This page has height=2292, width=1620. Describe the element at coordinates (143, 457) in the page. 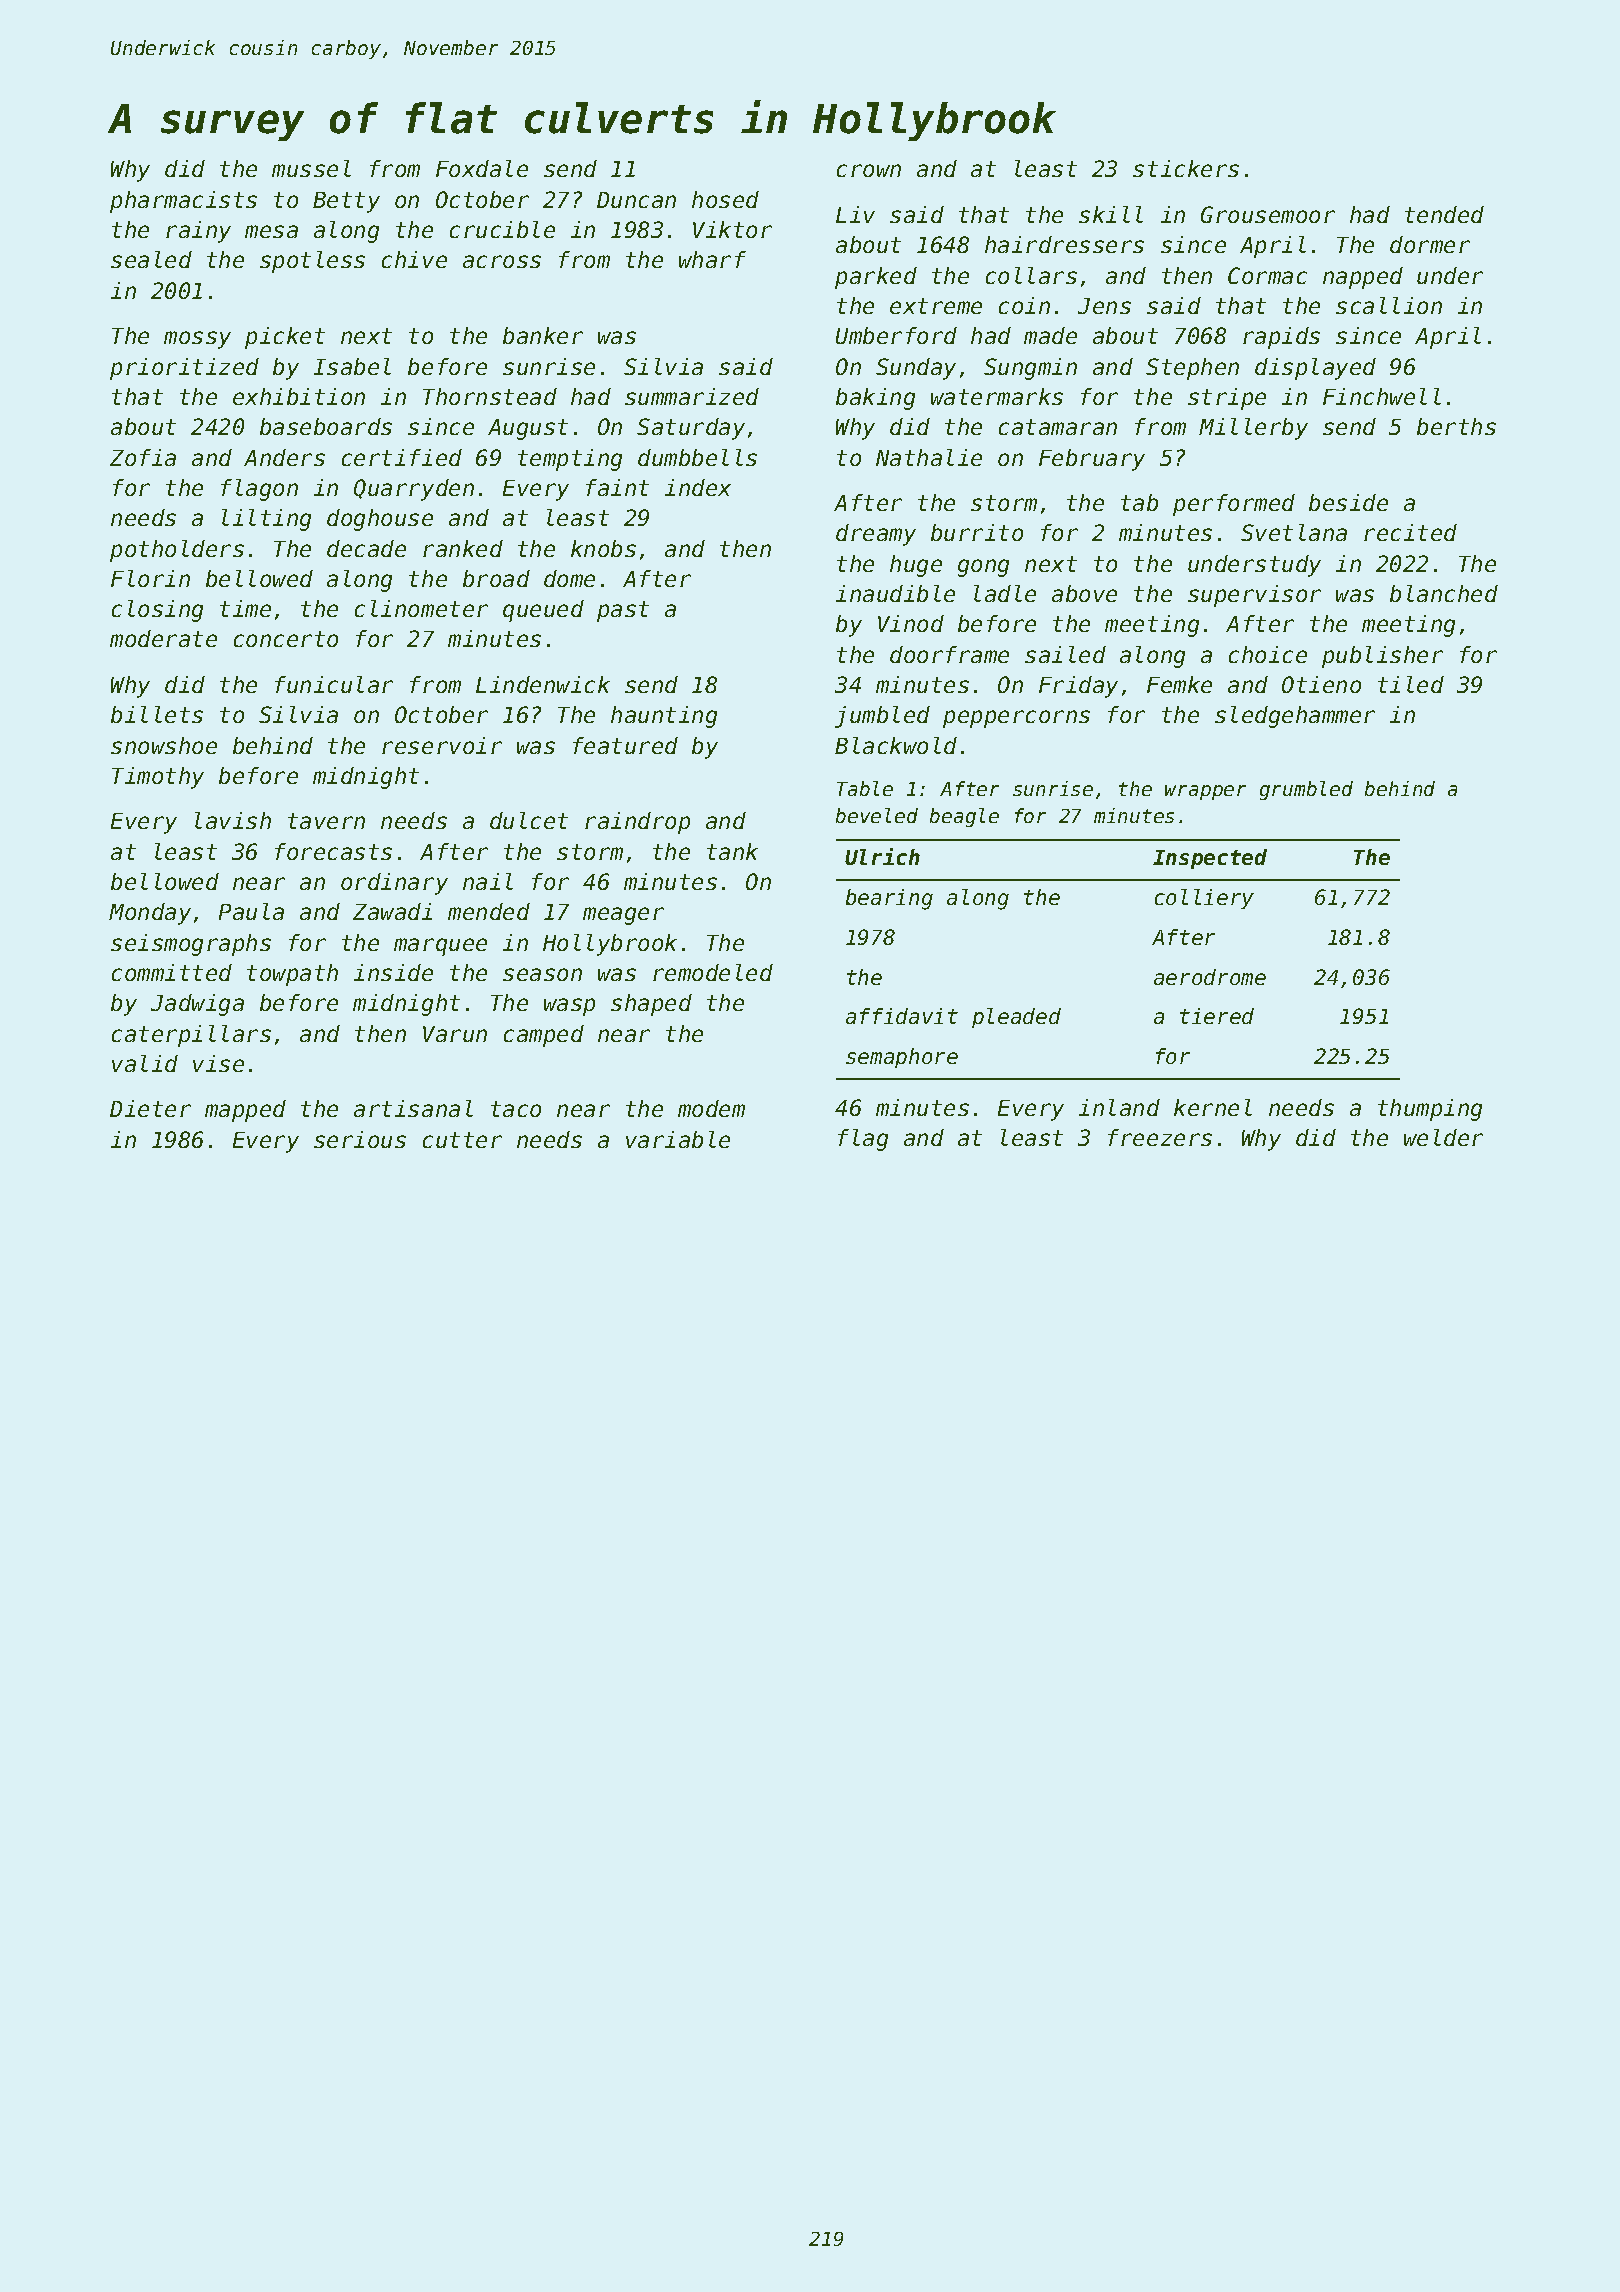

I see `Zofia` at that location.
